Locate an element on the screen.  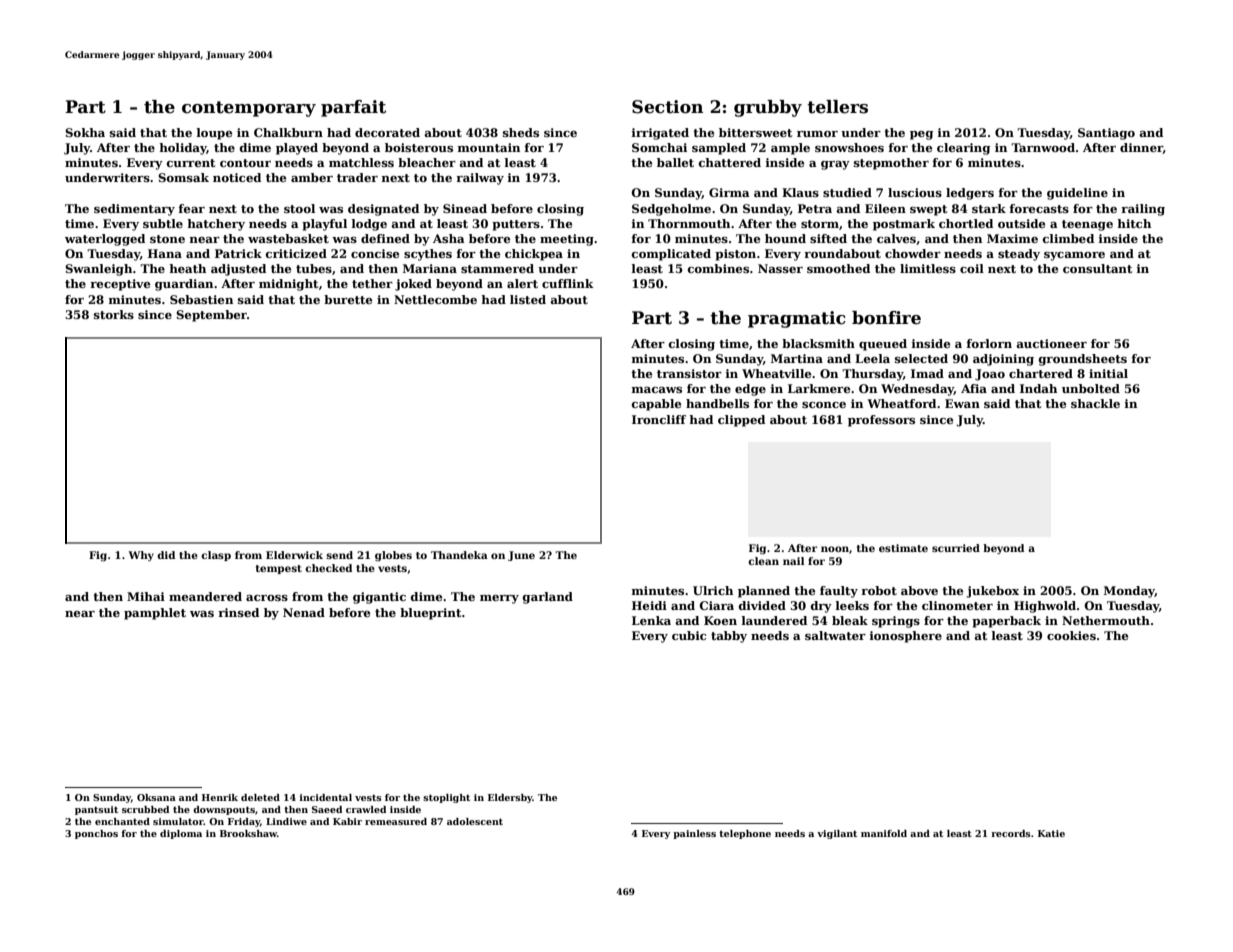
telephone is located at coordinates (745, 834).
